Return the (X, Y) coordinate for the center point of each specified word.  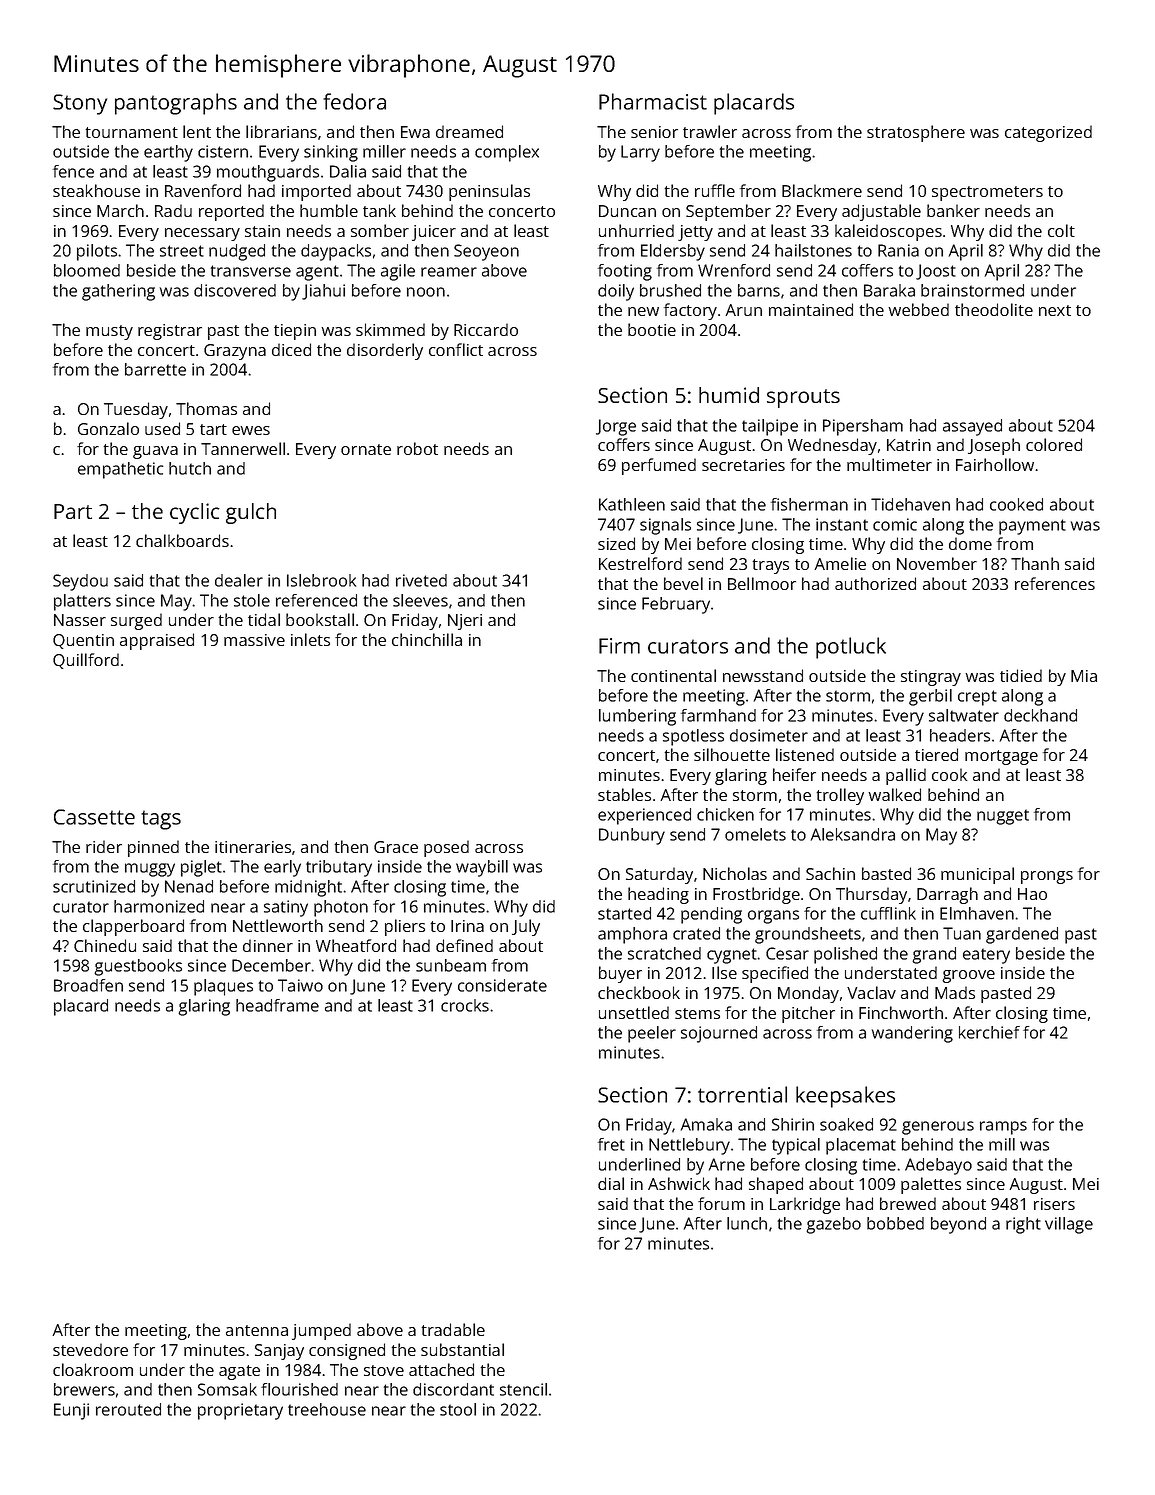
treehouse (327, 1409)
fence (73, 171)
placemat (861, 1146)
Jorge (616, 427)
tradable (453, 1329)
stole (252, 600)
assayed (972, 427)
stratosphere (916, 133)
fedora (354, 101)
